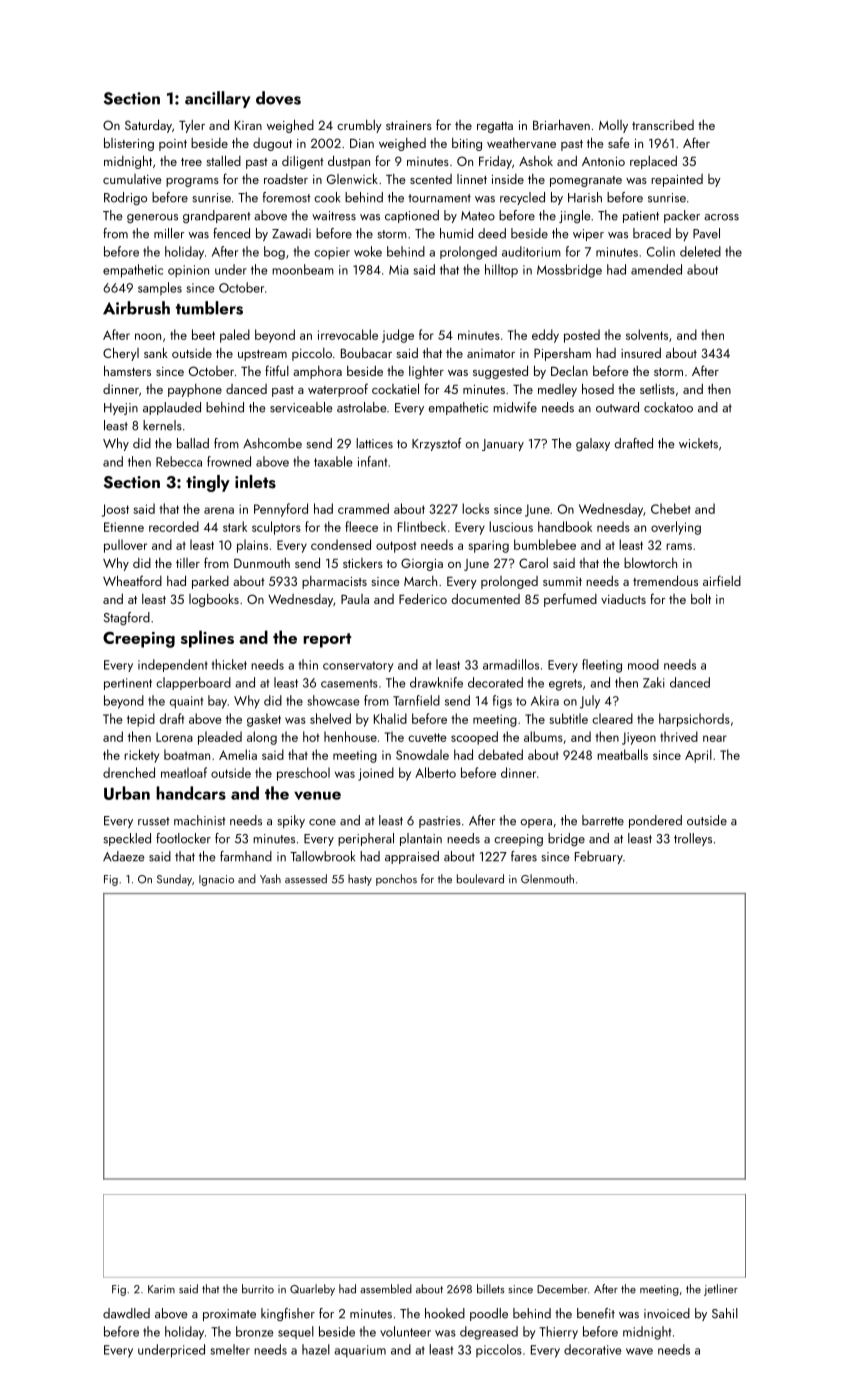  Describe the element at coordinates (161, 1289) in the screenshot. I see `Karim` at that location.
